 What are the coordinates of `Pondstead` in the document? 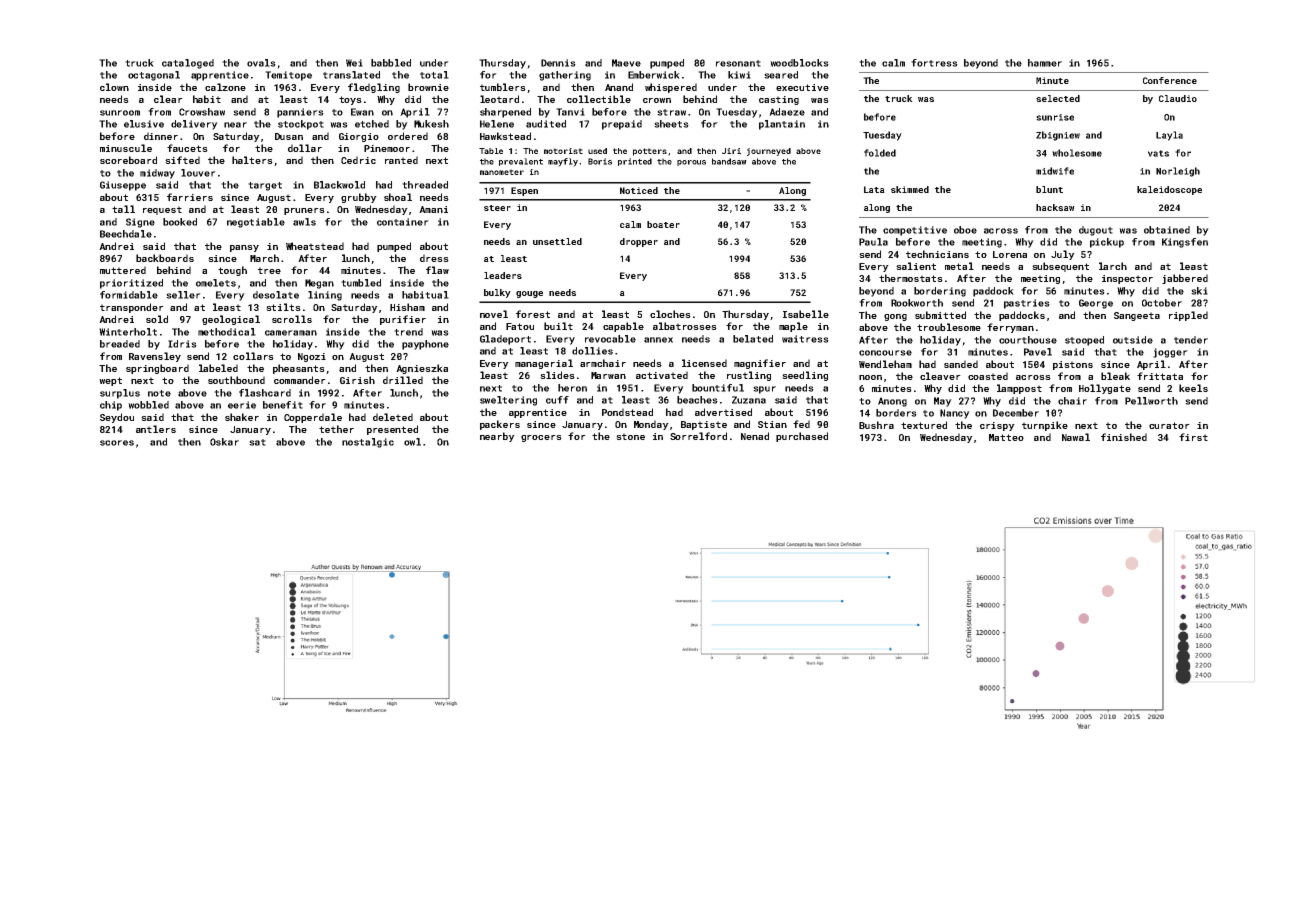 It's located at (627, 412).
